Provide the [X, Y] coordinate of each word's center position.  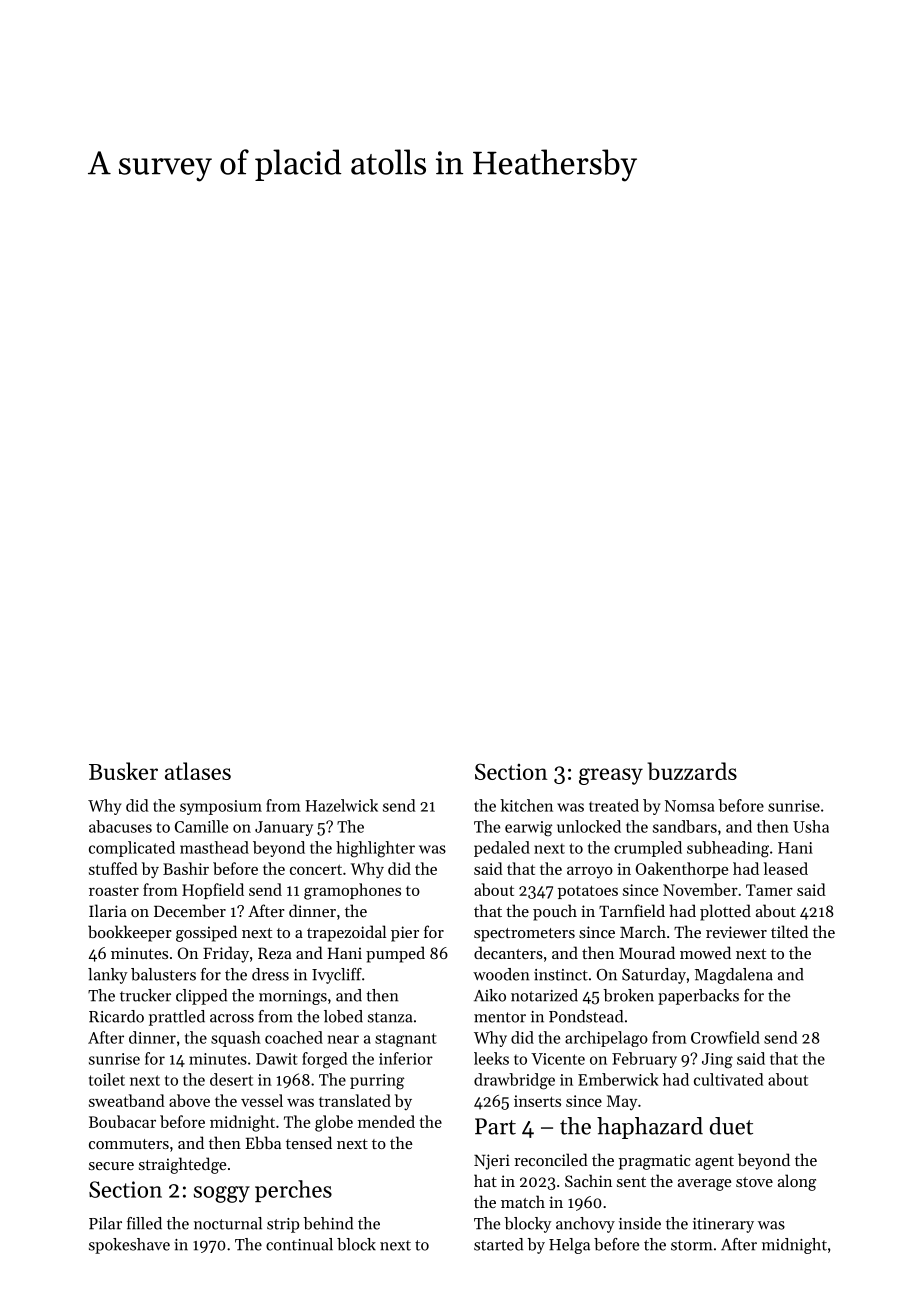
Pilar [105, 1223]
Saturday [654, 976]
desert [231, 1079]
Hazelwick [341, 805]
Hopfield [213, 891]
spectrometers [524, 935]
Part [495, 1126]
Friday [226, 954]
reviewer [736, 932]
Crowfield [725, 1037]
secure [111, 1166]
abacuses [120, 826]
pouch [555, 912]
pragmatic [655, 1162]
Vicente [558, 1059]
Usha [811, 826]
